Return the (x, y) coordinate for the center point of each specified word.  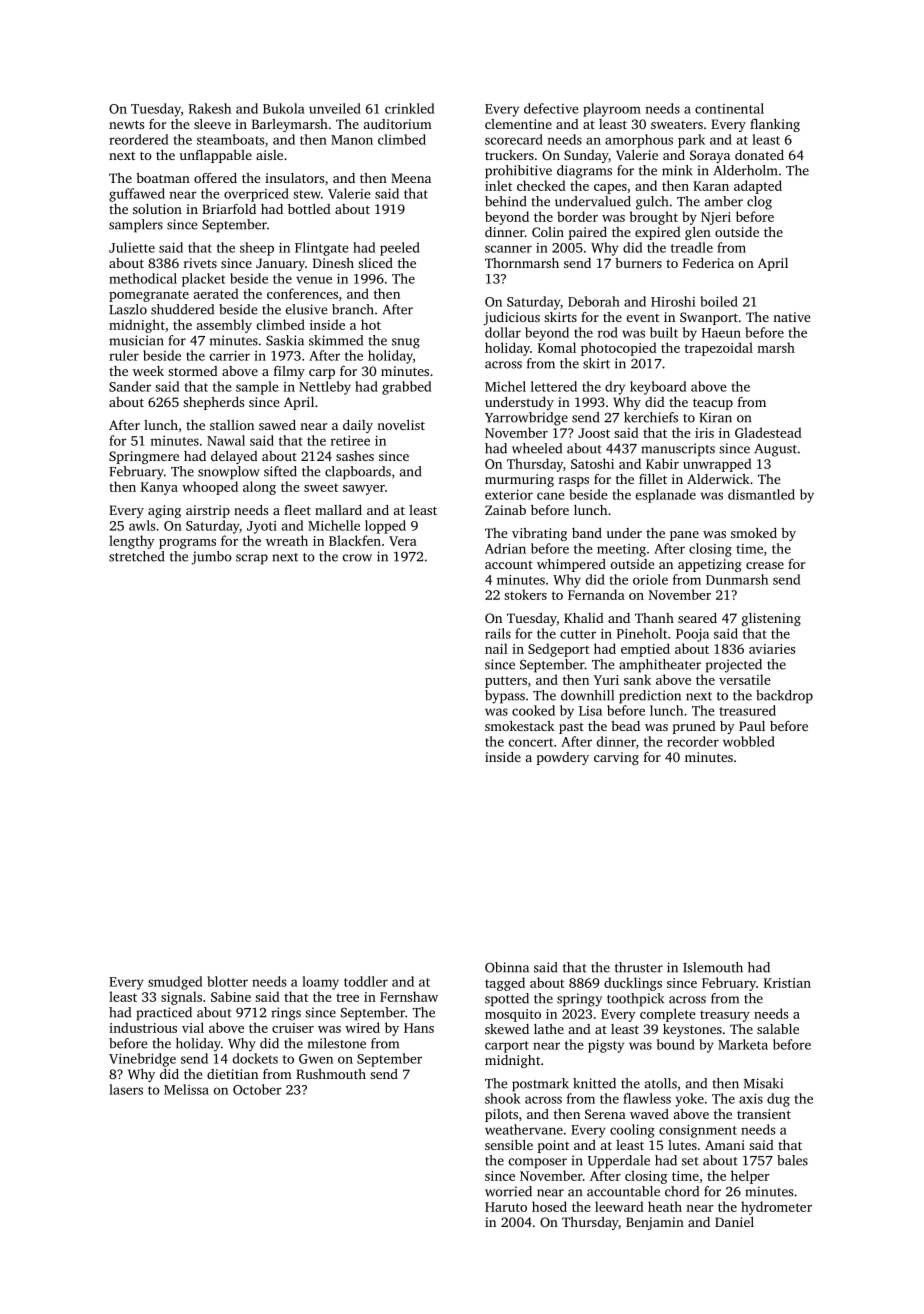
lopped (385, 527)
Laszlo (128, 309)
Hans (419, 1028)
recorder (693, 741)
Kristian (787, 983)
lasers (126, 1089)
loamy (320, 983)
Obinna (507, 967)
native (792, 317)
